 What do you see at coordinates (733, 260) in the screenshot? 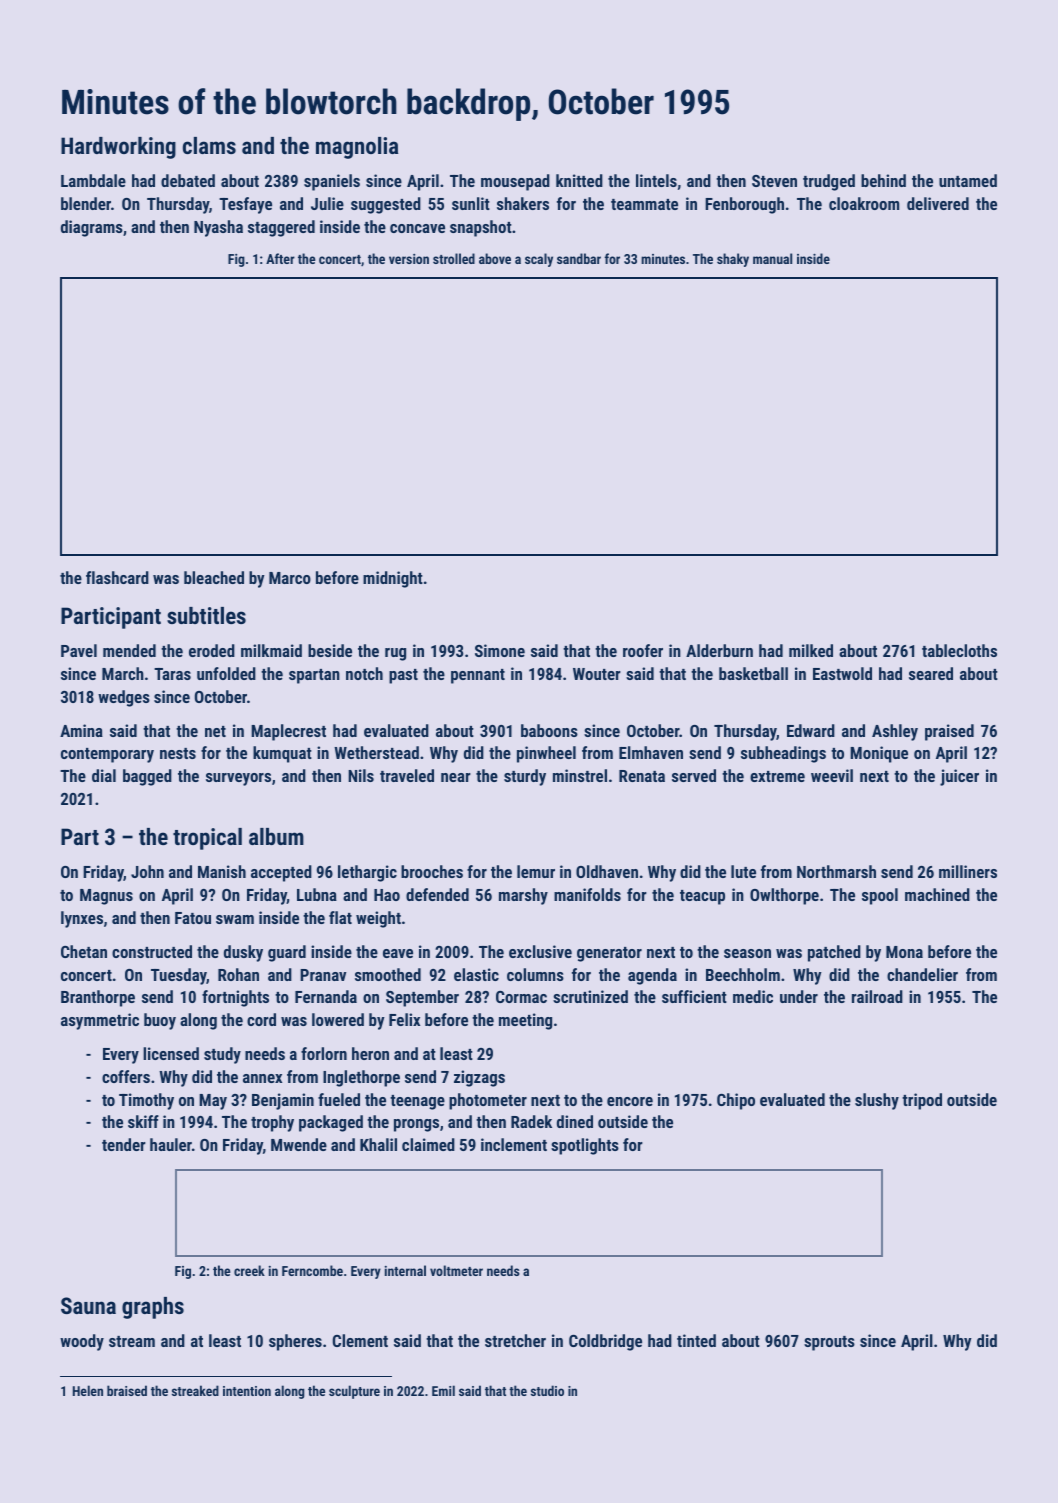
I see `shaky` at bounding box center [733, 260].
